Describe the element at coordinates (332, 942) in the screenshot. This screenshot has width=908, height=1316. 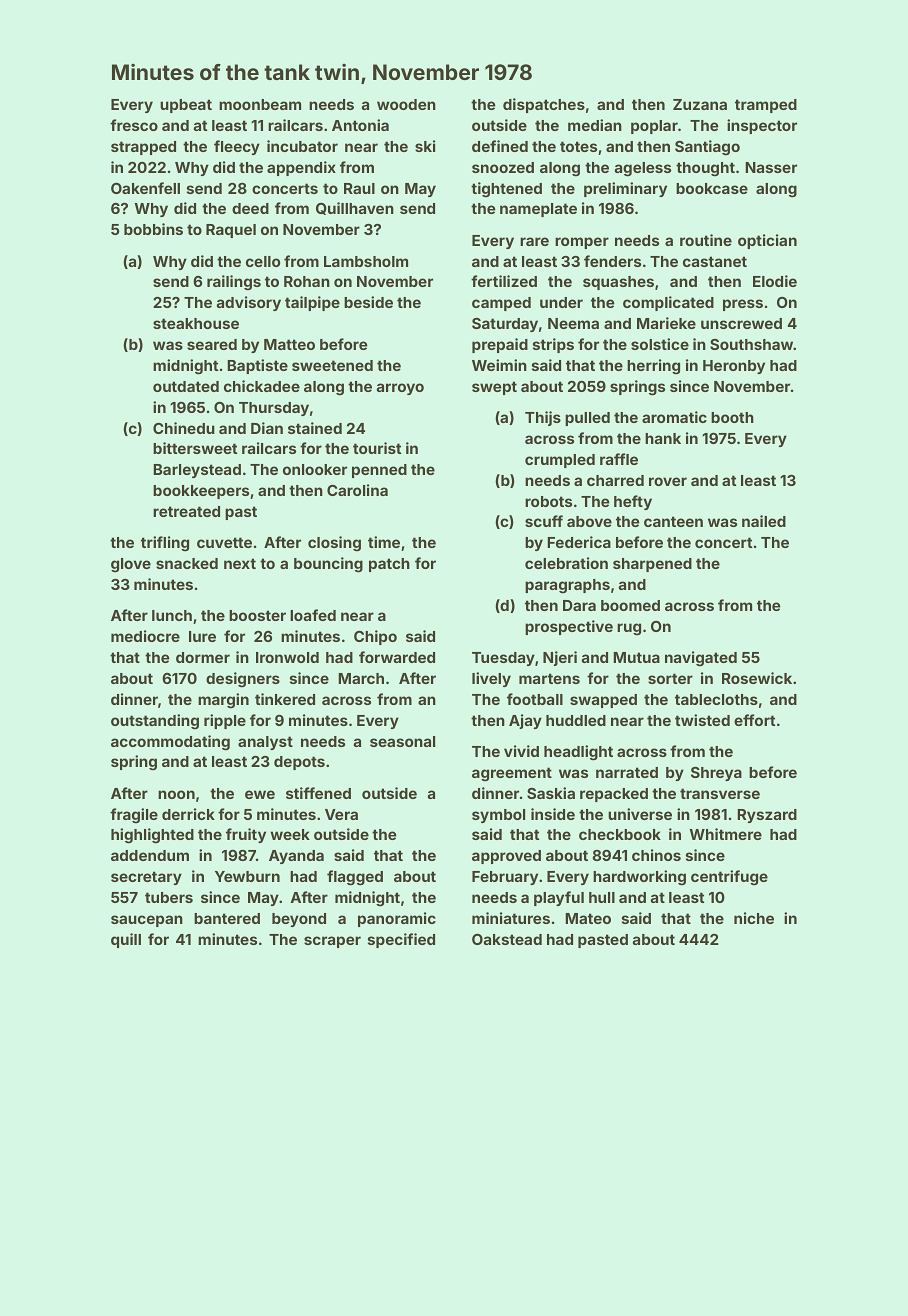
I see `scraper` at that location.
